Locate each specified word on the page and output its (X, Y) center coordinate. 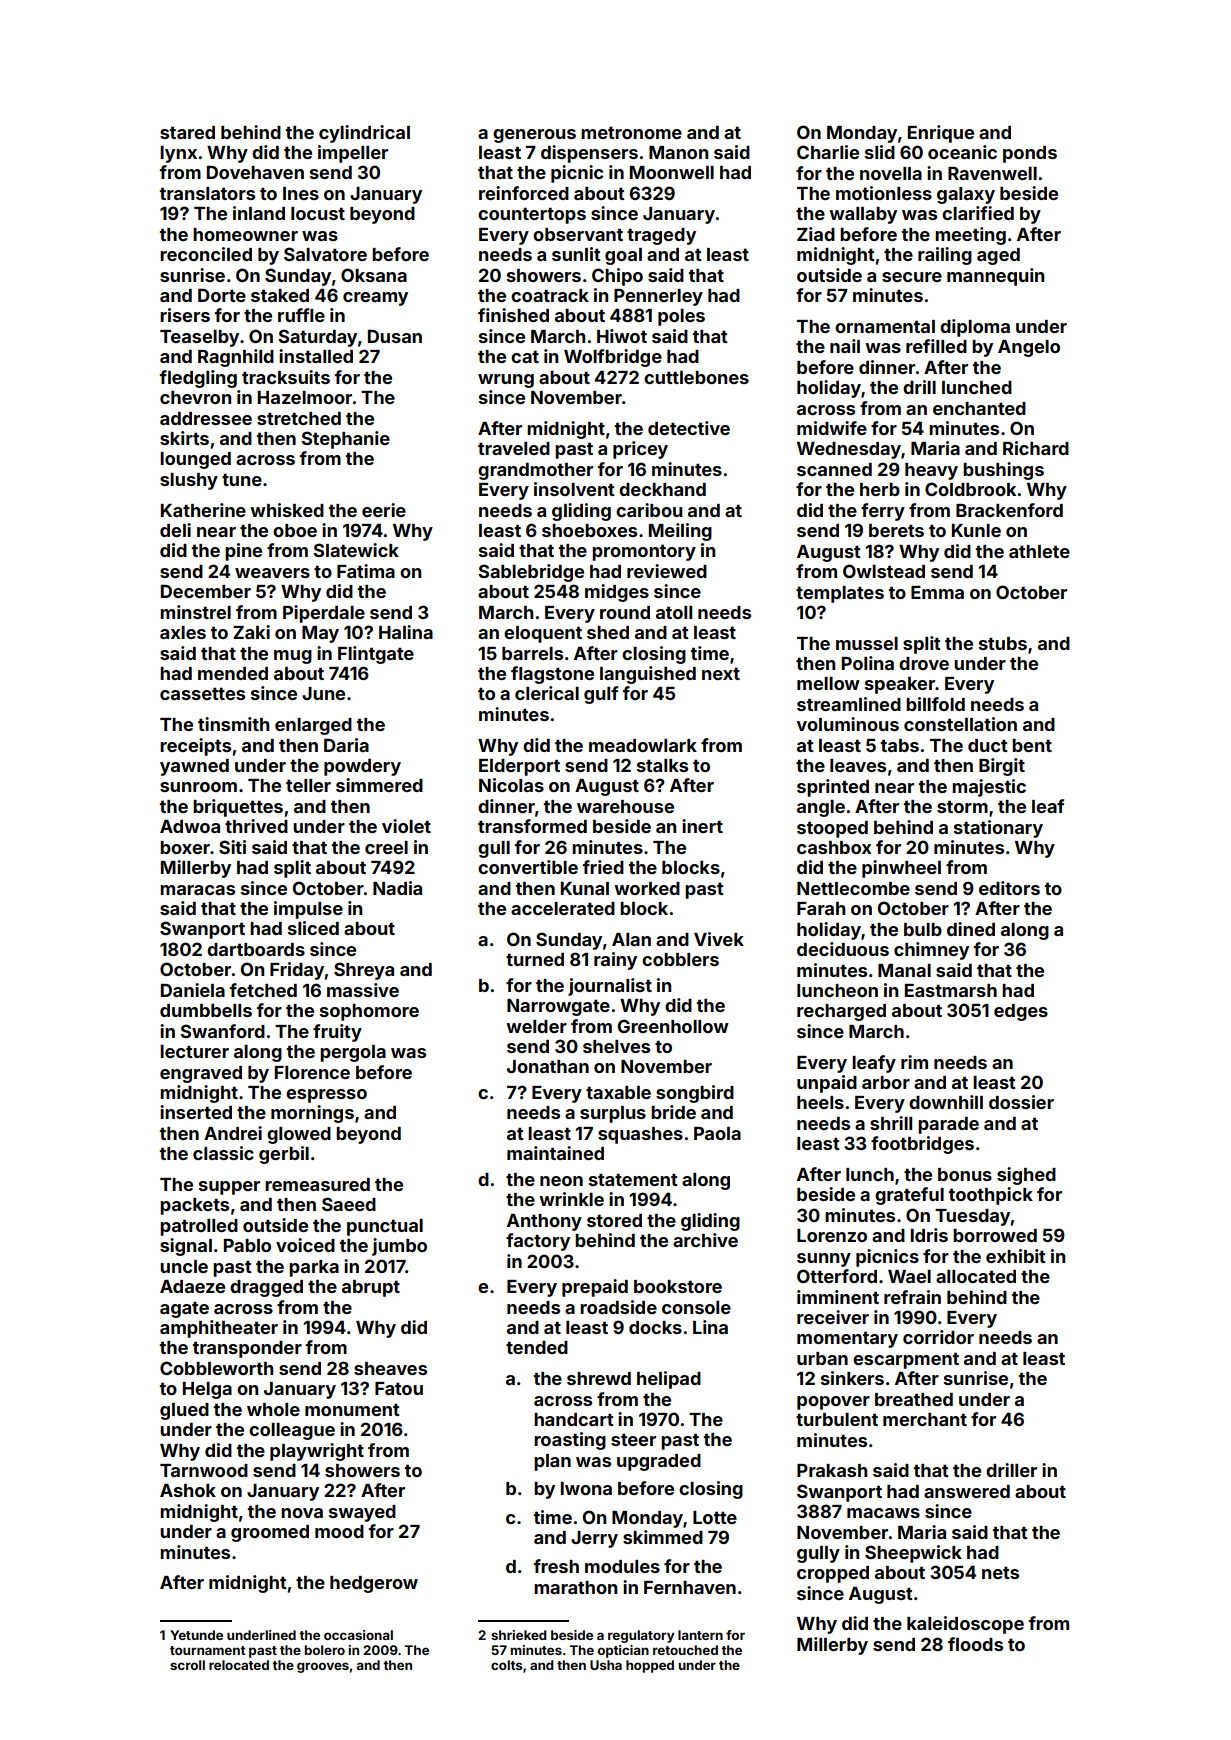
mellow (828, 683)
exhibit (1016, 1256)
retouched (685, 1650)
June (323, 693)
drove (924, 663)
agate (184, 1310)
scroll (187, 1665)
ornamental (885, 326)
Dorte (222, 295)
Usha (606, 1665)
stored (614, 1220)
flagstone (552, 675)
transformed (532, 826)
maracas (197, 890)
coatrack (550, 295)
